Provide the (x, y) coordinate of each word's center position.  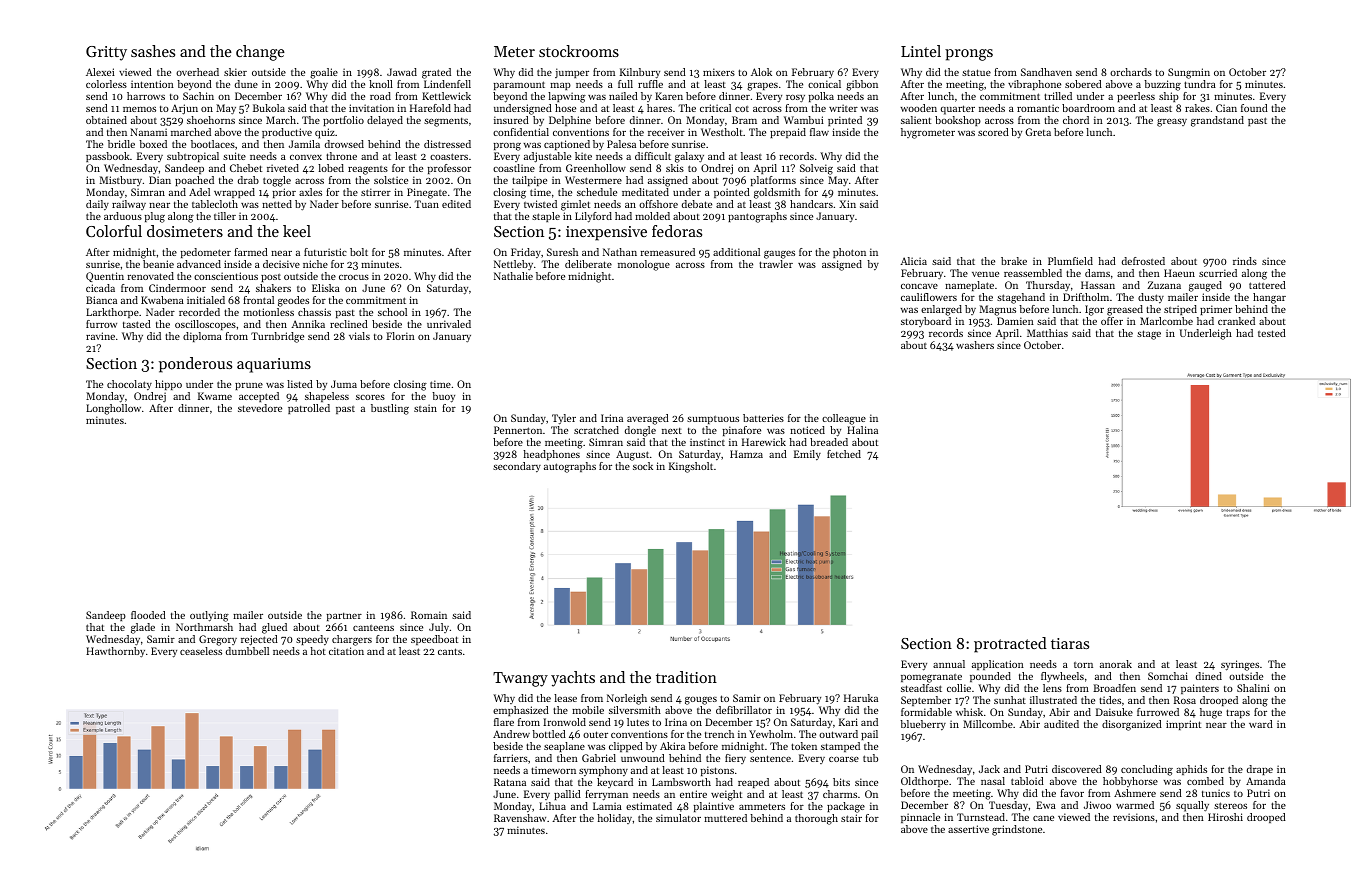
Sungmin (1189, 73)
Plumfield (1070, 261)
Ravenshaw (520, 818)
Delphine (570, 121)
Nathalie (513, 276)
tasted (137, 324)
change (260, 53)
